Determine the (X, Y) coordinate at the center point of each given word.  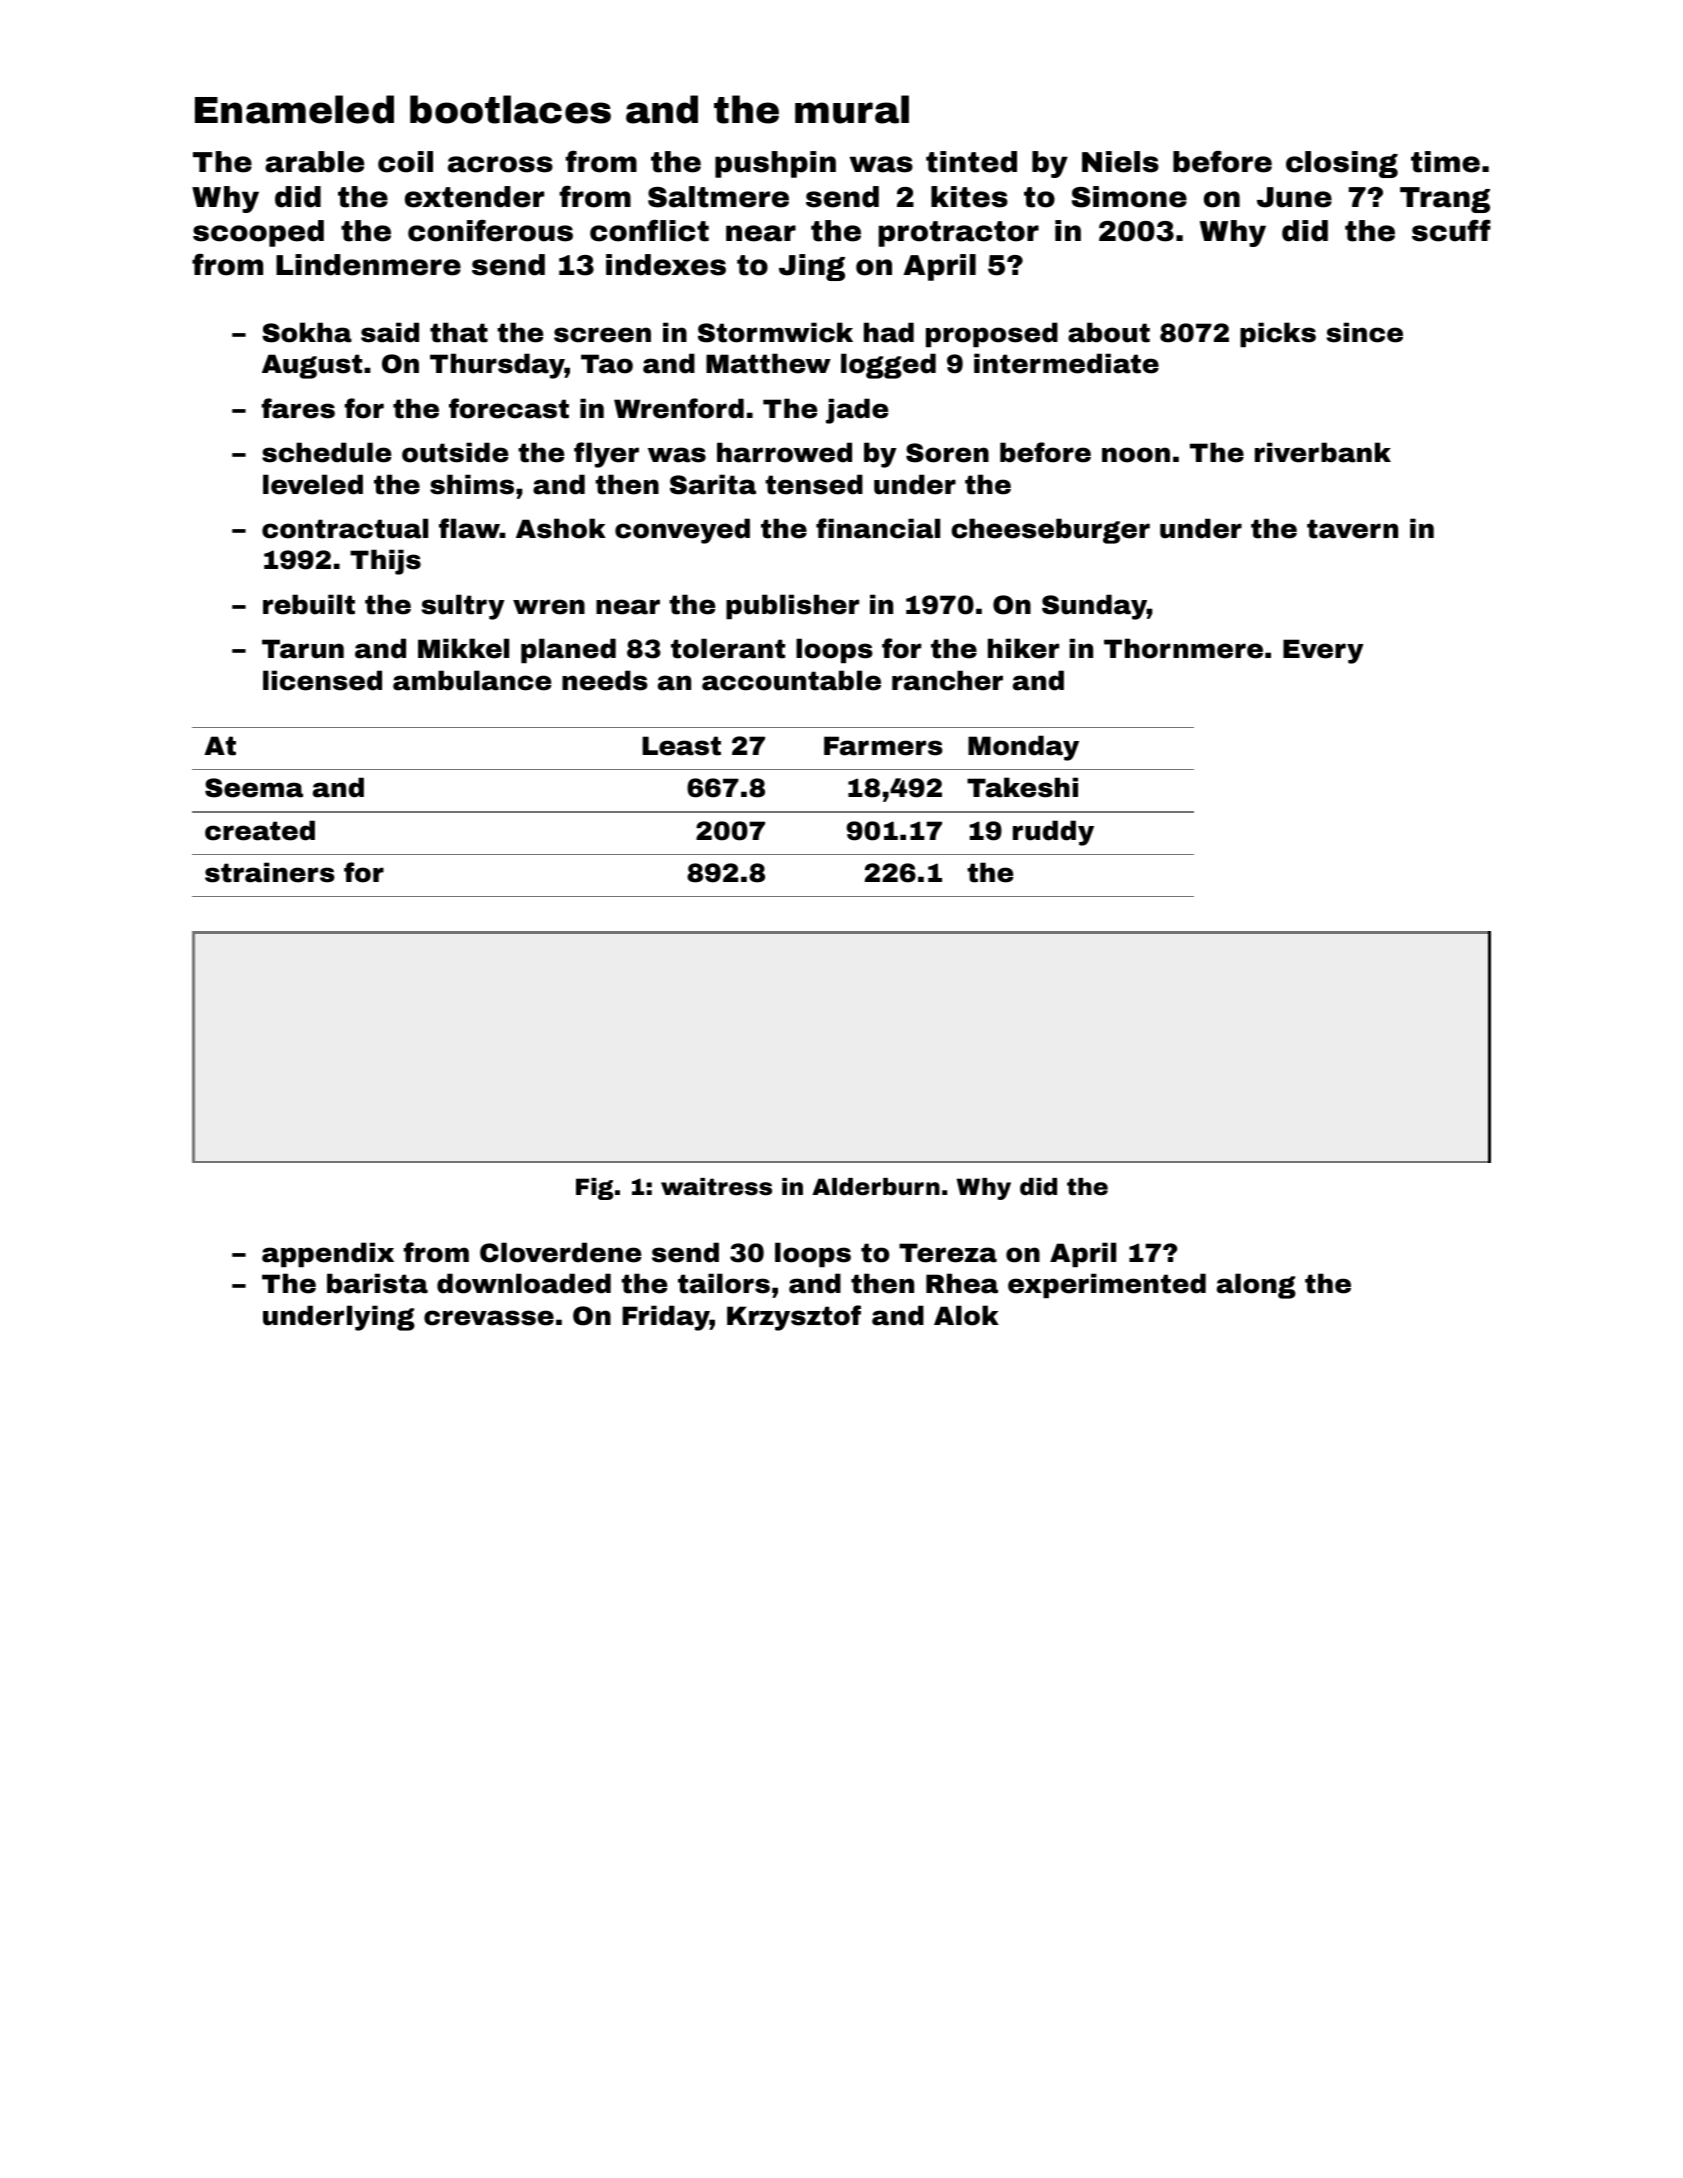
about (1109, 332)
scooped (258, 233)
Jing (812, 267)
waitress (716, 1187)
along (1256, 1286)
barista (377, 1283)
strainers (270, 872)
